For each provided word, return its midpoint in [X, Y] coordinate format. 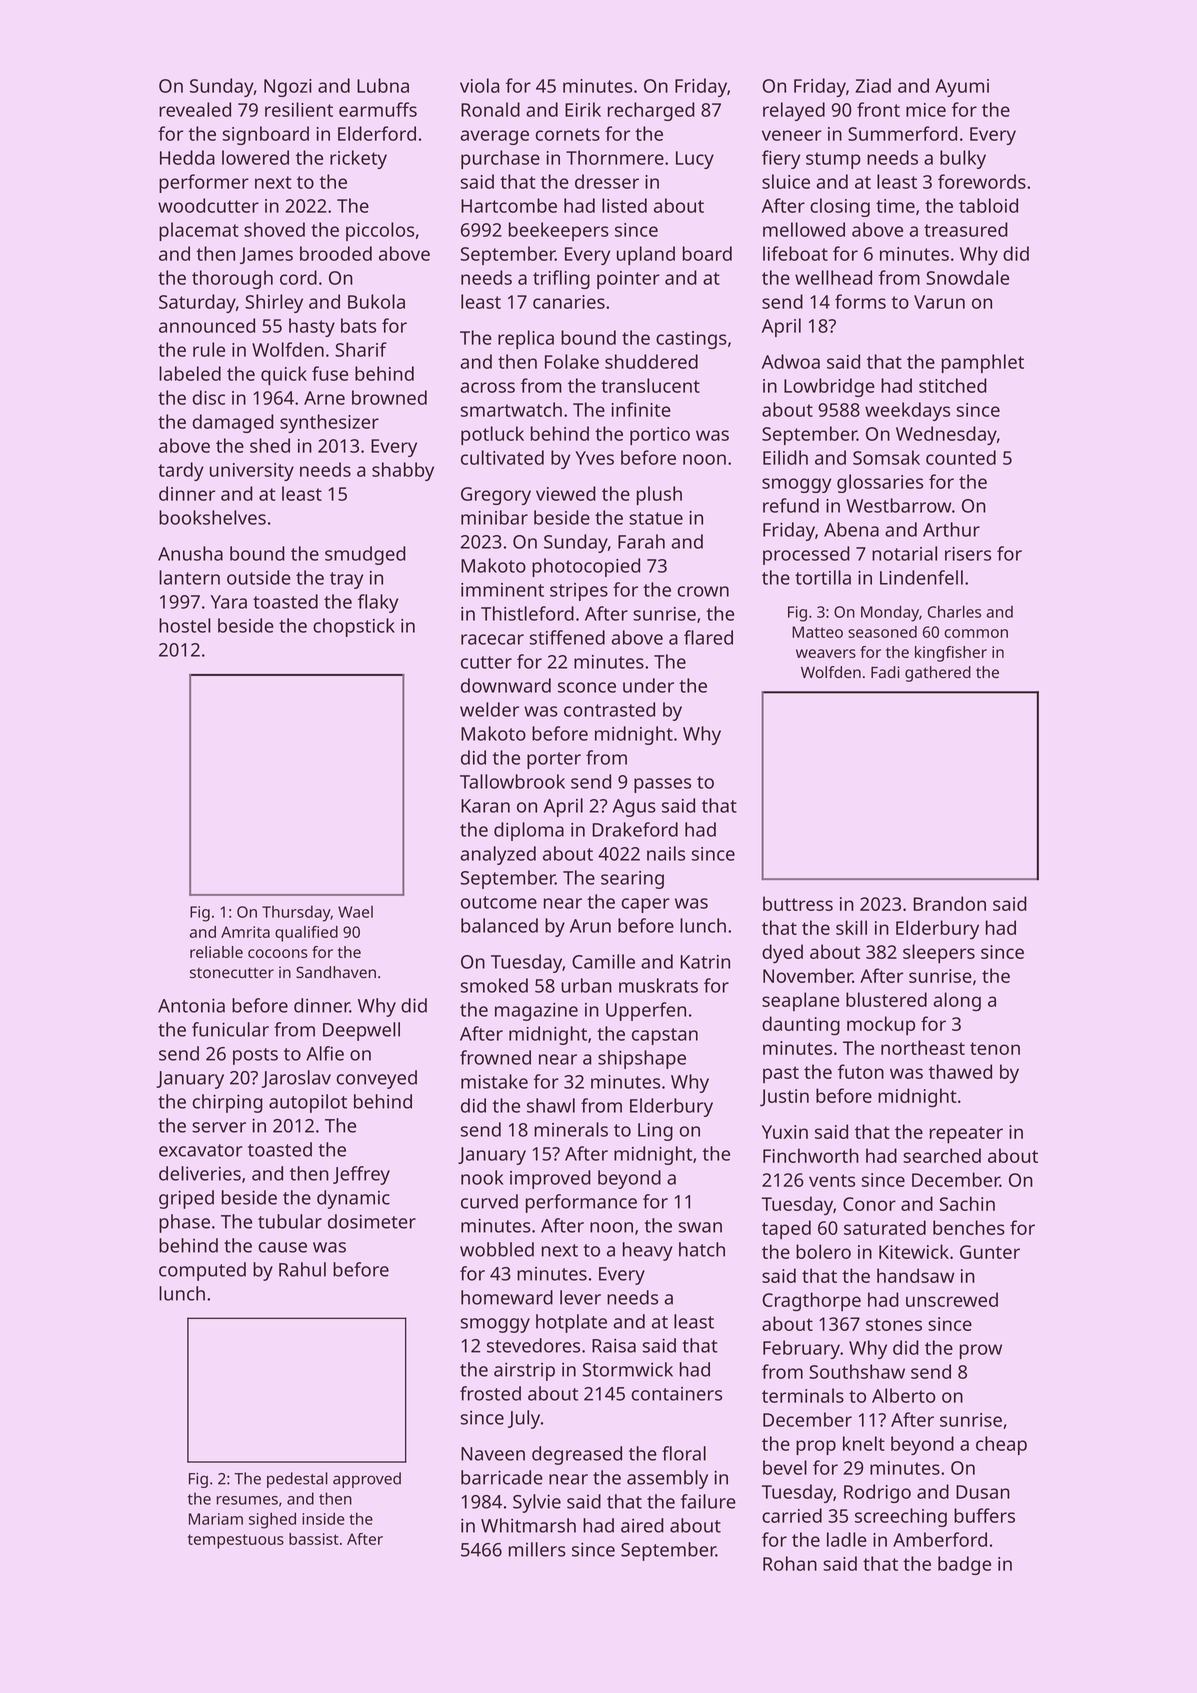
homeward [507, 1297]
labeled [190, 373]
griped [186, 1199]
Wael [355, 912]
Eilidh [785, 457]
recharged [651, 111]
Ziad [873, 85]
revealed [195, 109]
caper [646, 905]
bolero [823, 1251]
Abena [851, 529]
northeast [923, 1047]
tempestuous [236, 1541]
